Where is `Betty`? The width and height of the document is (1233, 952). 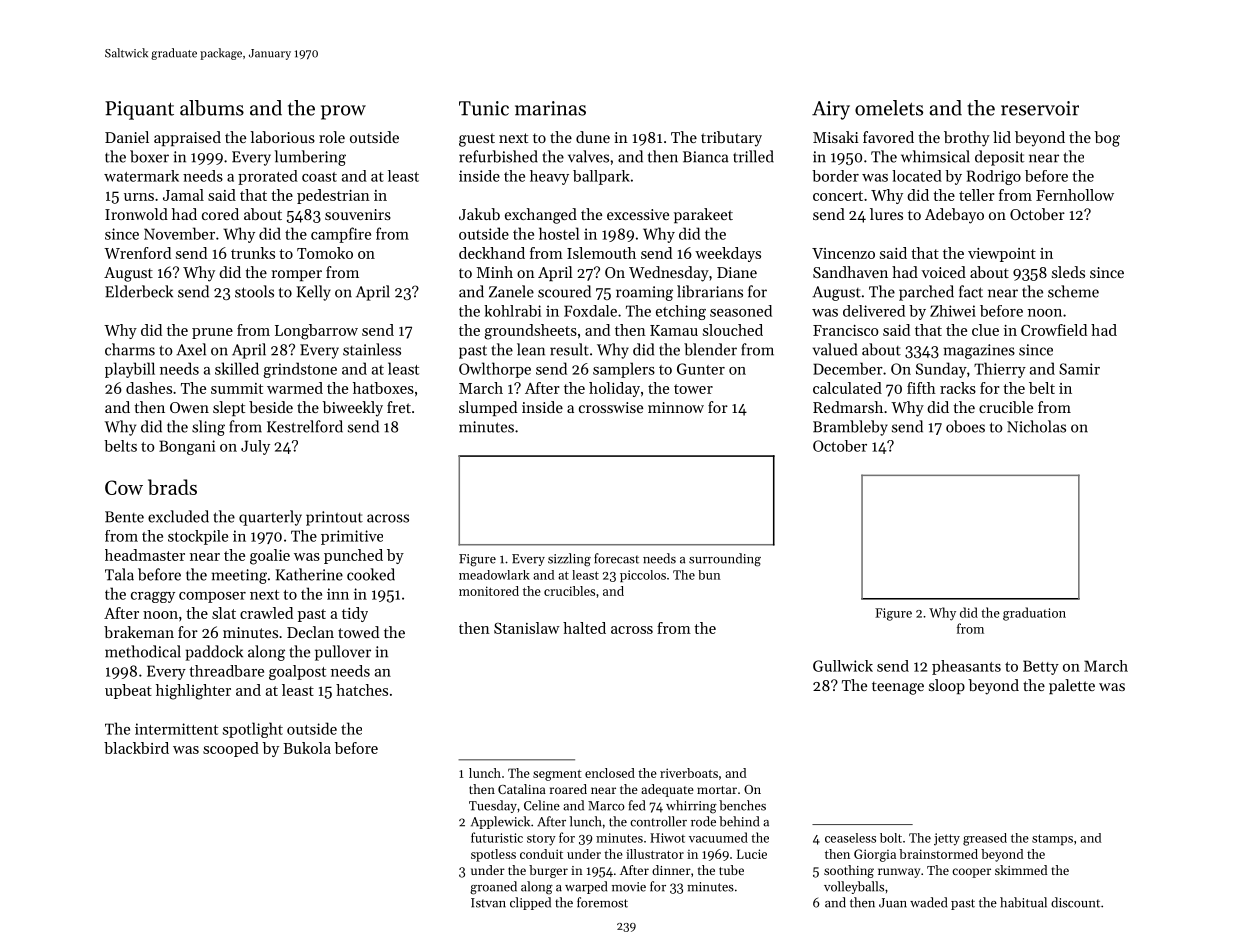 Betty is located at coordinates (1041, 667).
